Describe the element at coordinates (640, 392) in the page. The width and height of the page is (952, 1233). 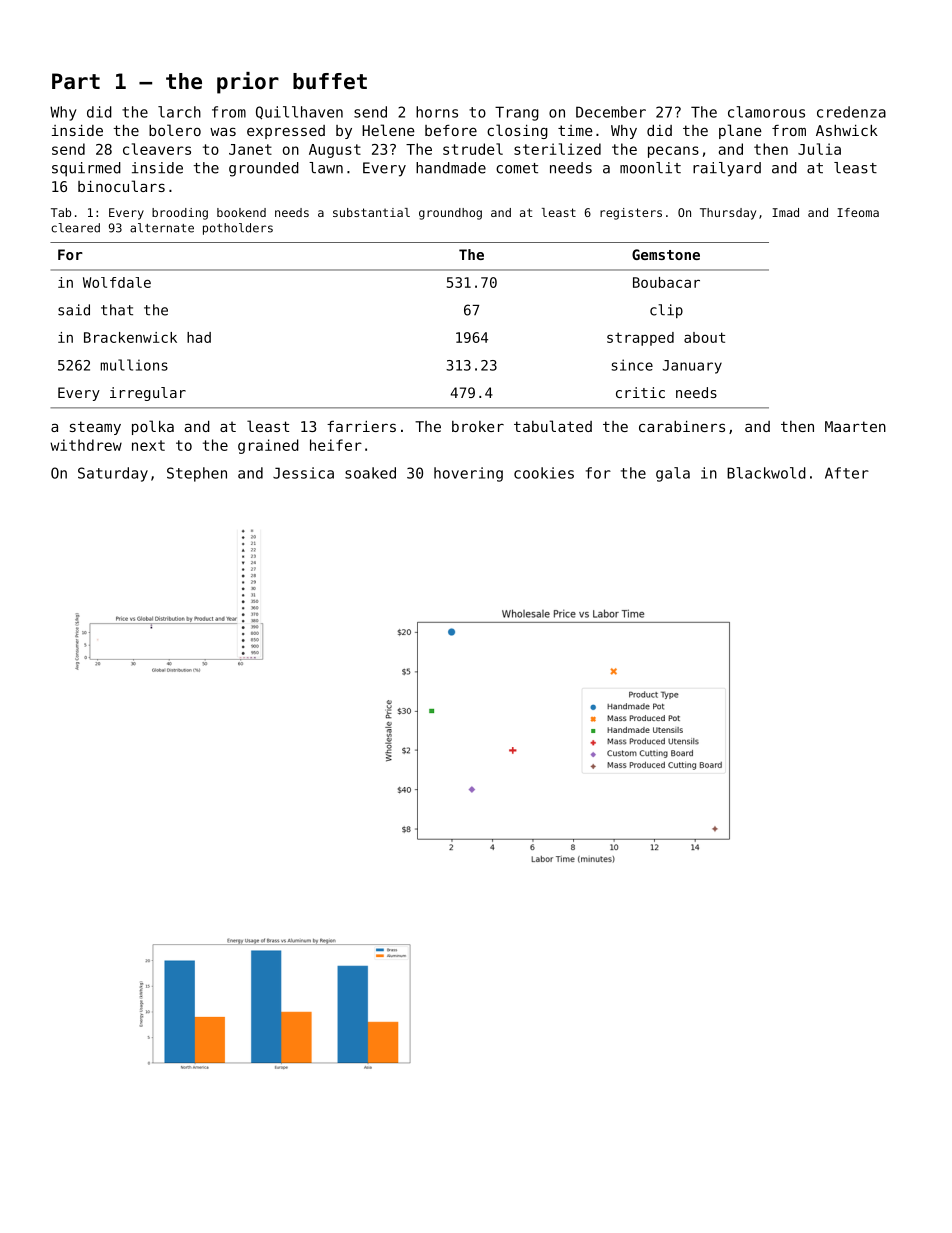
I see `critic` at that location.
